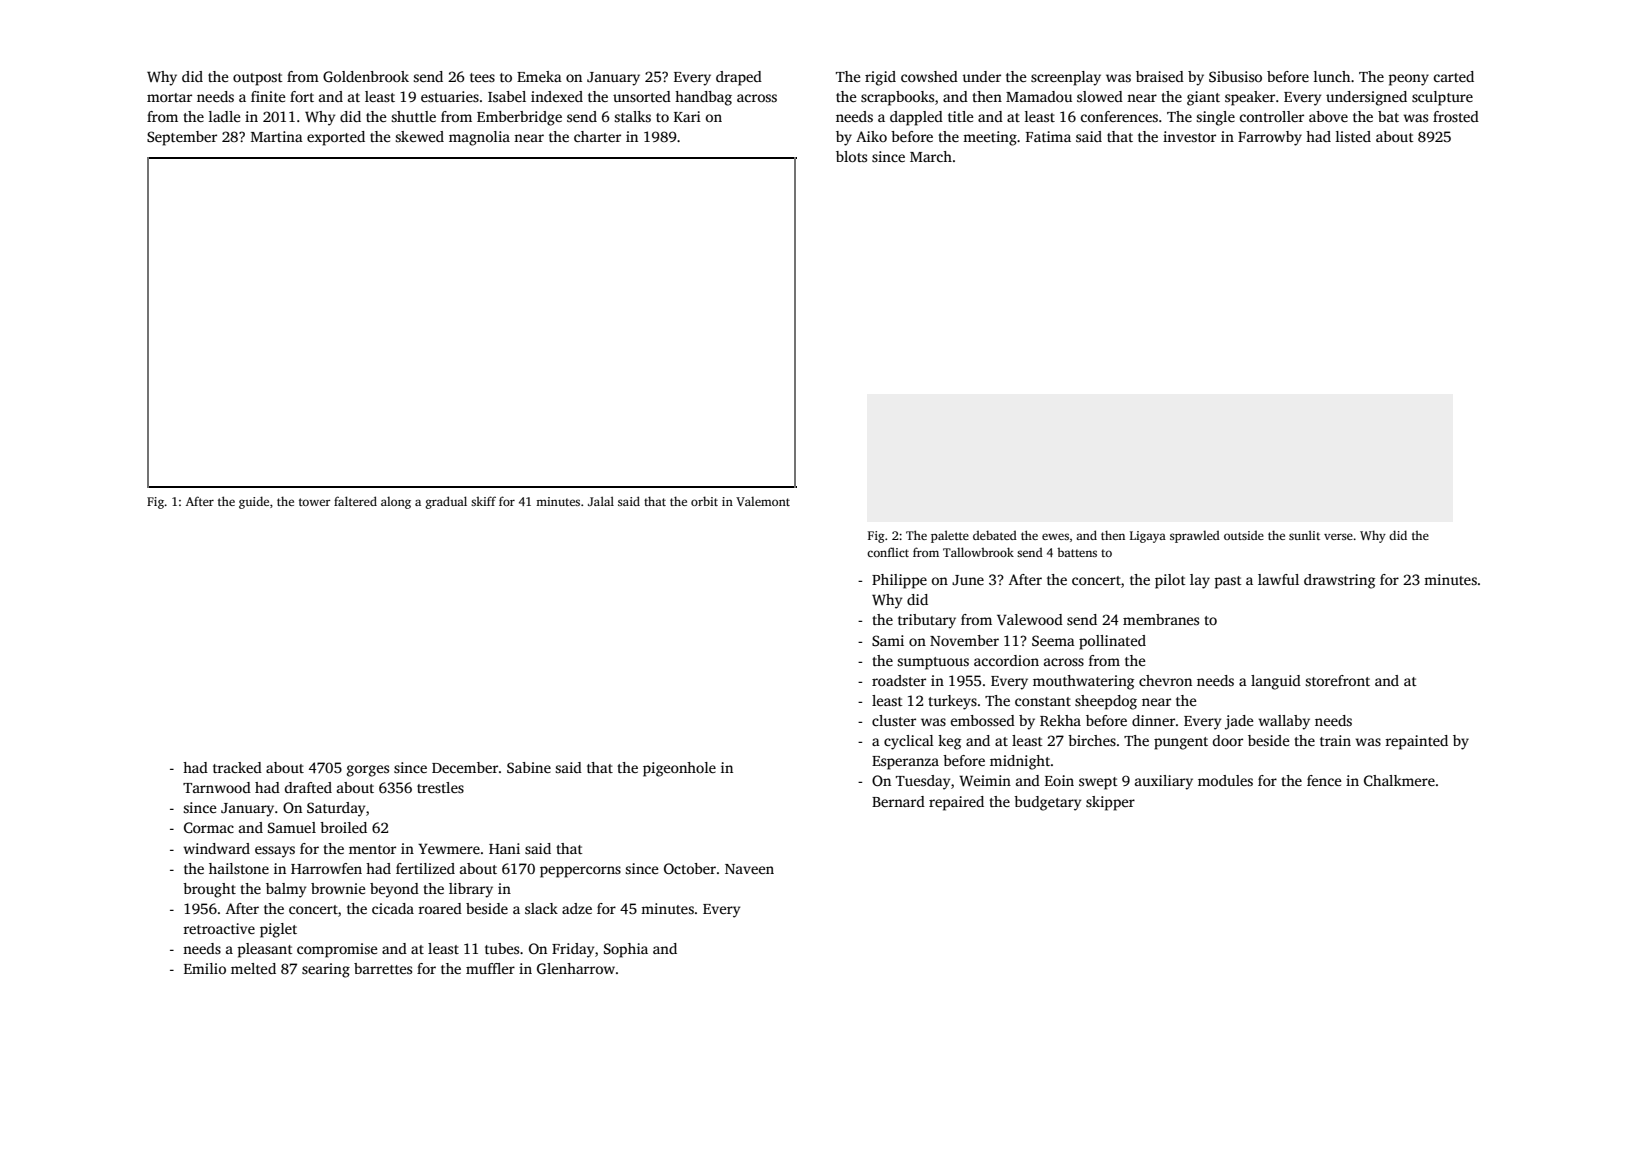  I want to click on Esperanza, so click(905, 763).
